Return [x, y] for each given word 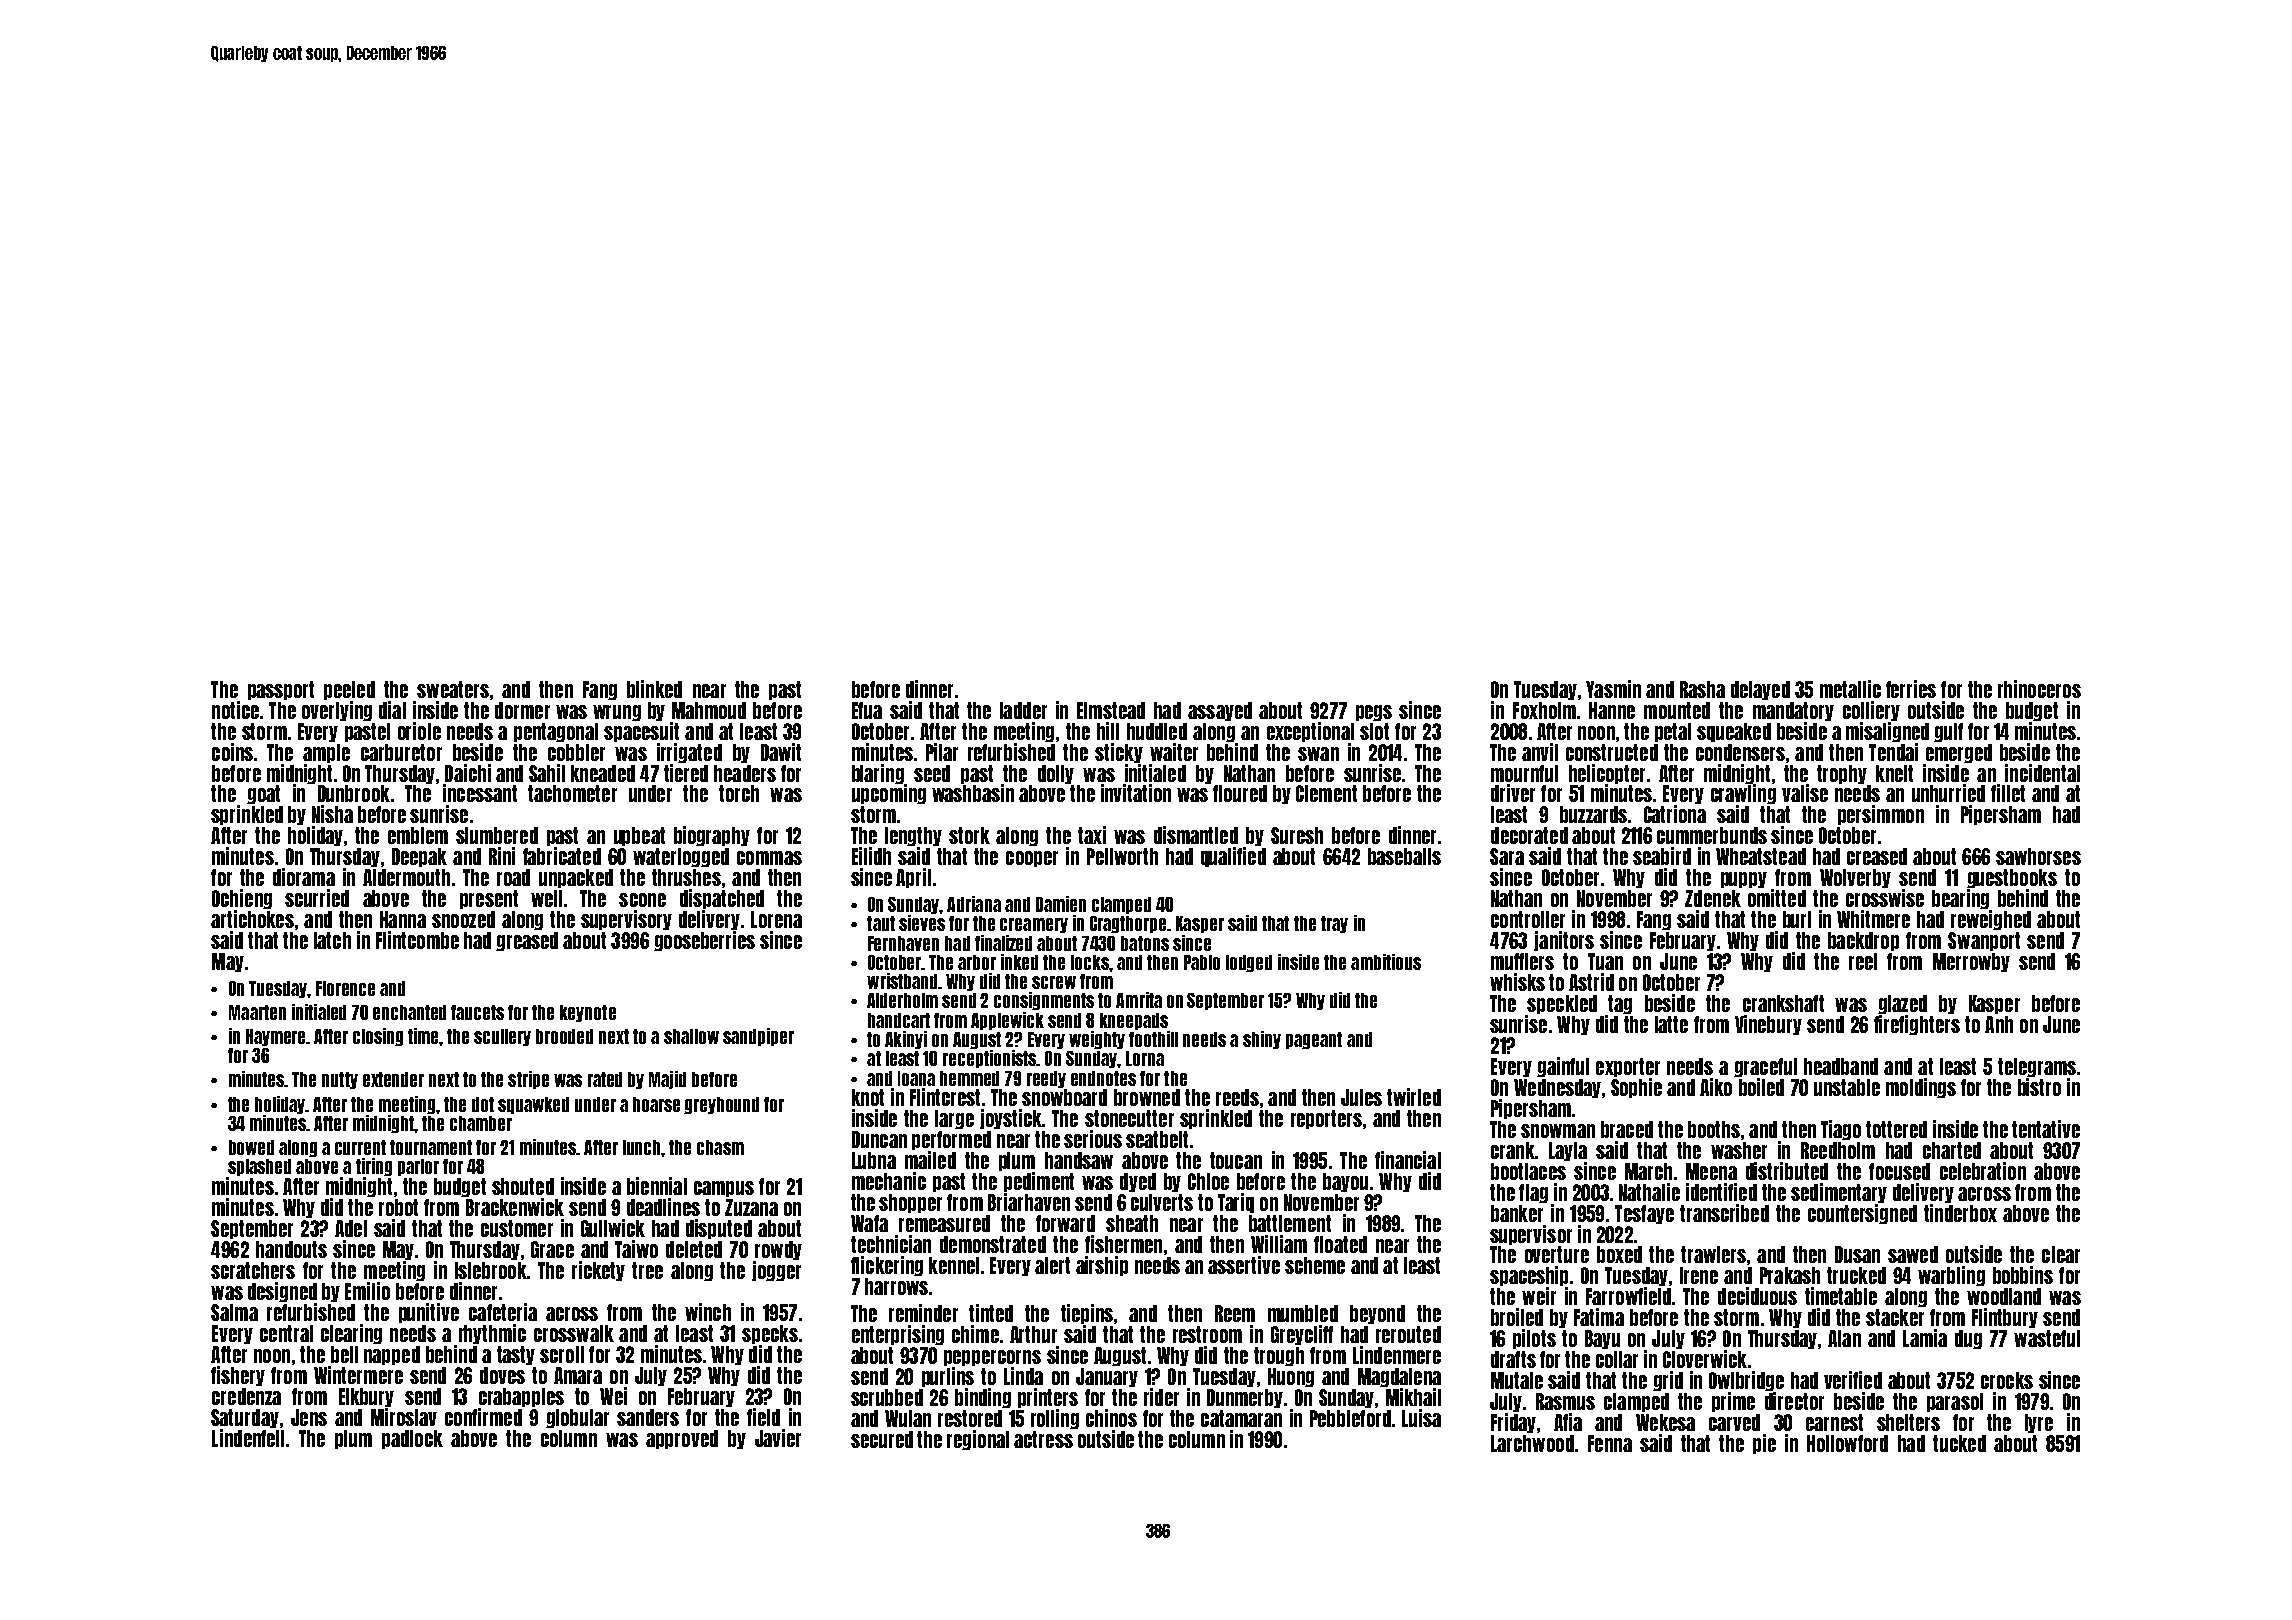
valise [1805, 793]
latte [1671, 1024]
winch [708, 1312]
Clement [1326, 793]
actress [1043, 1439]
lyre [2039, 1423]
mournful [1524, 773]
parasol [1955, 1402]
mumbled [1303, 1313]
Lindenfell [248, 1438]
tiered [686, 773]
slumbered [497, 835]
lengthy [913, 836]
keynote [588, 1013]
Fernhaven [903, 943]
